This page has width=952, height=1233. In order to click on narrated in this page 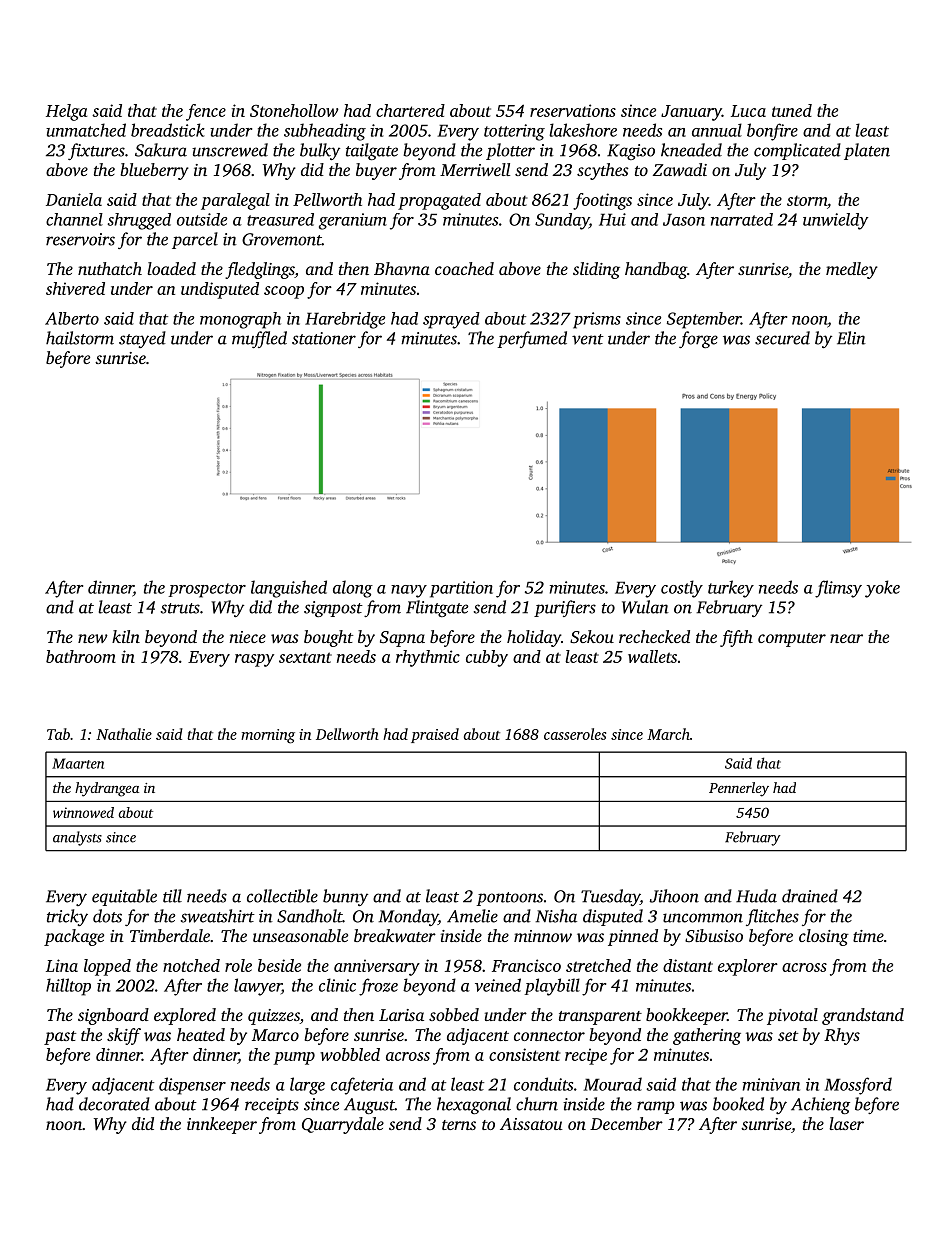, I will do `click(742, 219)`.
